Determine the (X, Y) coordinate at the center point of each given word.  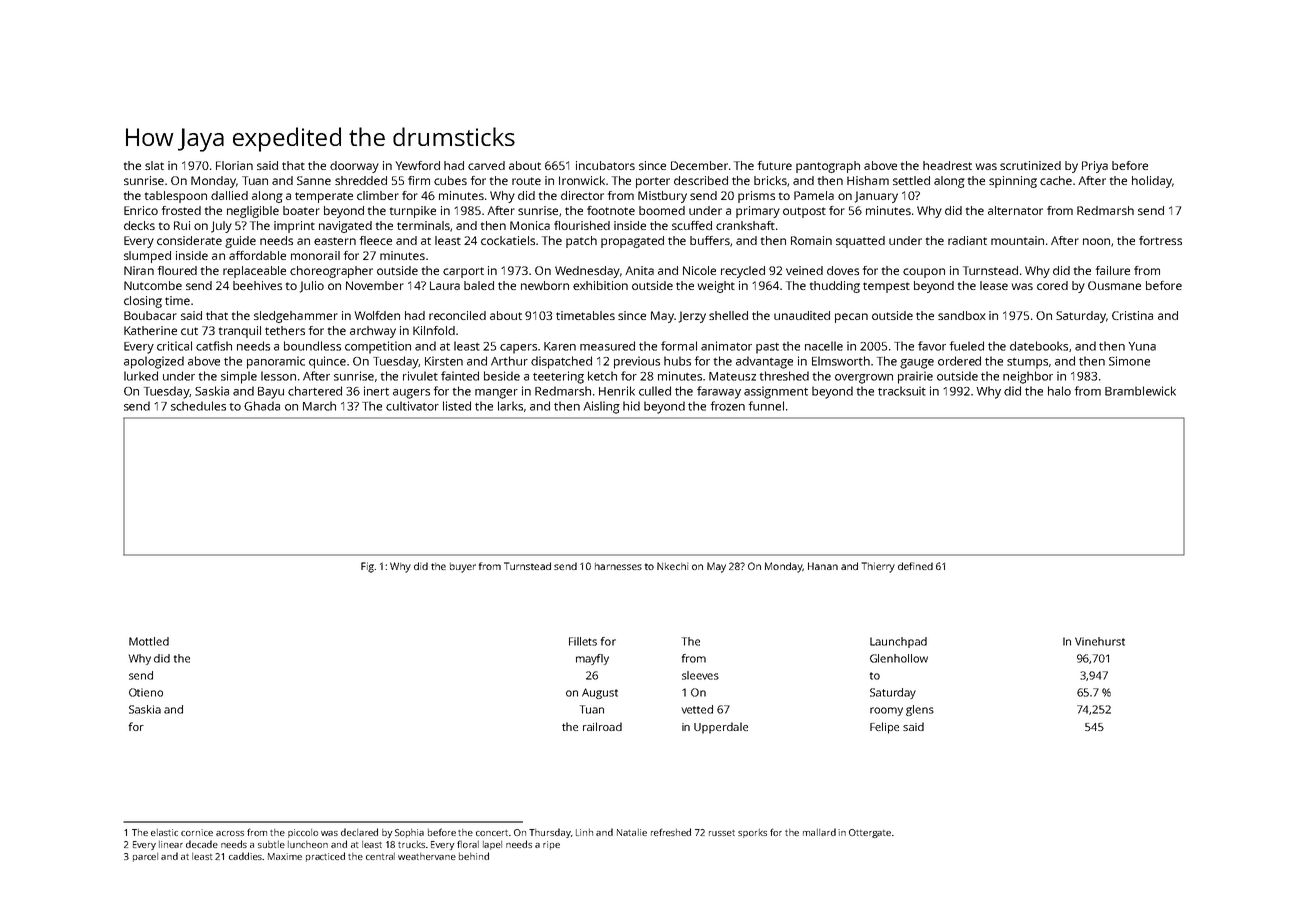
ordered (959, 361)
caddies (246, 856)
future (775, 165)
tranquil (240, 332)
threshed (784, 376)
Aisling (601, 407)
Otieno (146, 692)
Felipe (884, 728)
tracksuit (902, 391)
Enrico (141, 210)
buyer (463, 568)
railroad (602, 726)
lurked (141, 376)
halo (1059, 391)
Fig (367, 567)
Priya (1095, 167)
